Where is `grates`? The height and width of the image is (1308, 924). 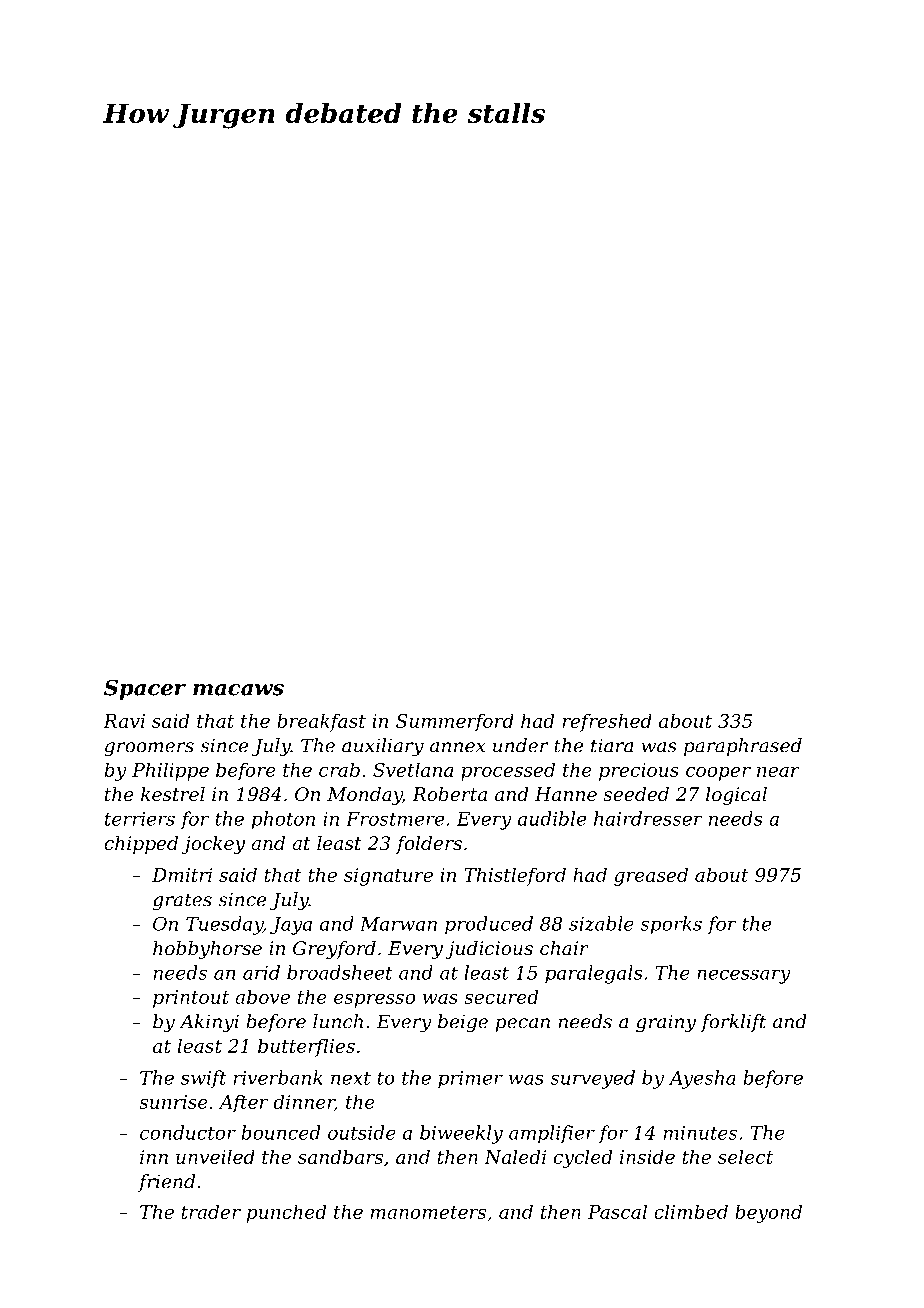
grates is located at coordinates (182, 902).
